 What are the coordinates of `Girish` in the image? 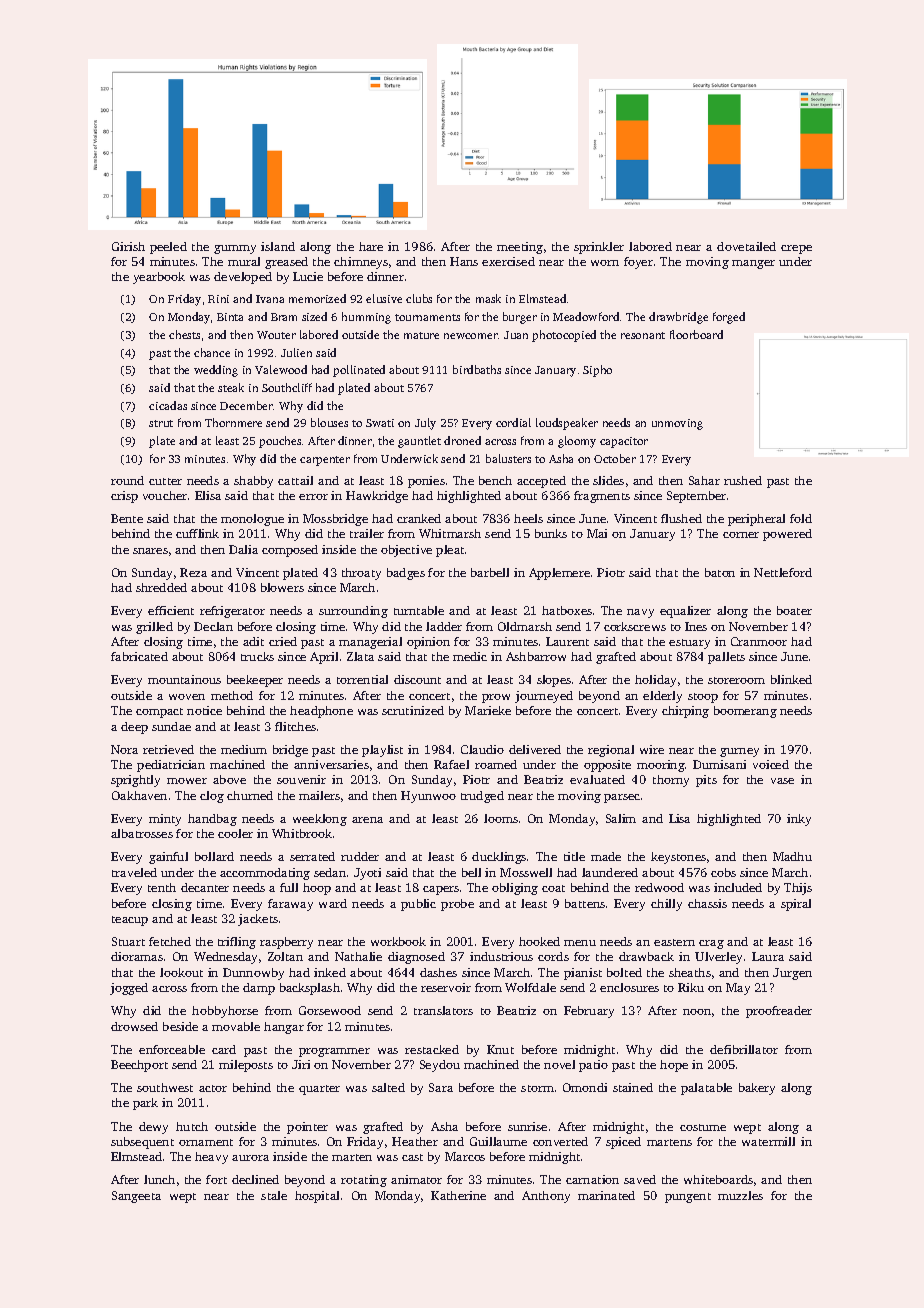 It's located at (128, 246).
